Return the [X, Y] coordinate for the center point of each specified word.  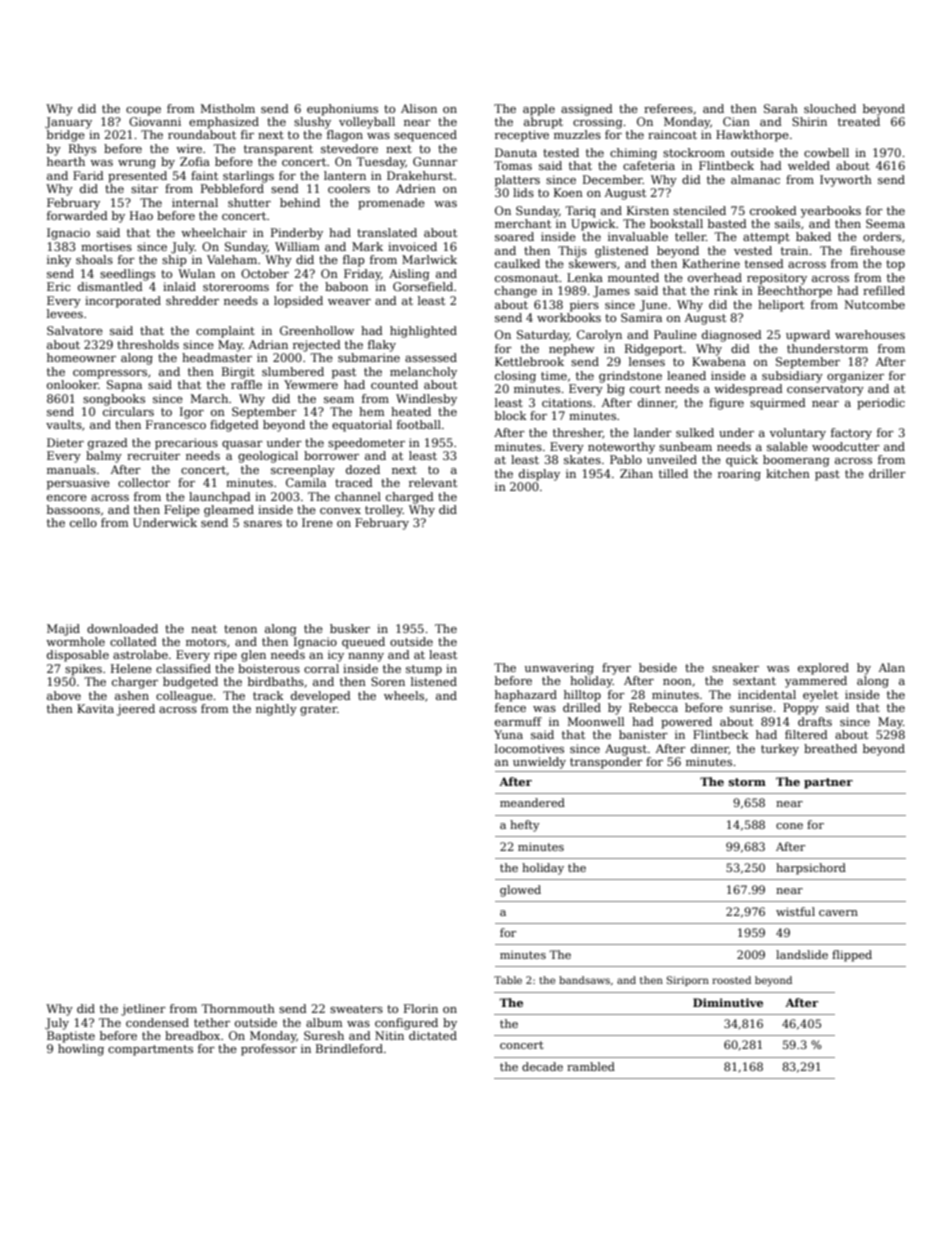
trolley [384, 511]
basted [727, 223]
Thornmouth [238, 1008]
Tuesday [380, 163]
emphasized [224, 123]
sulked [695, 432]
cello [83, 522]
